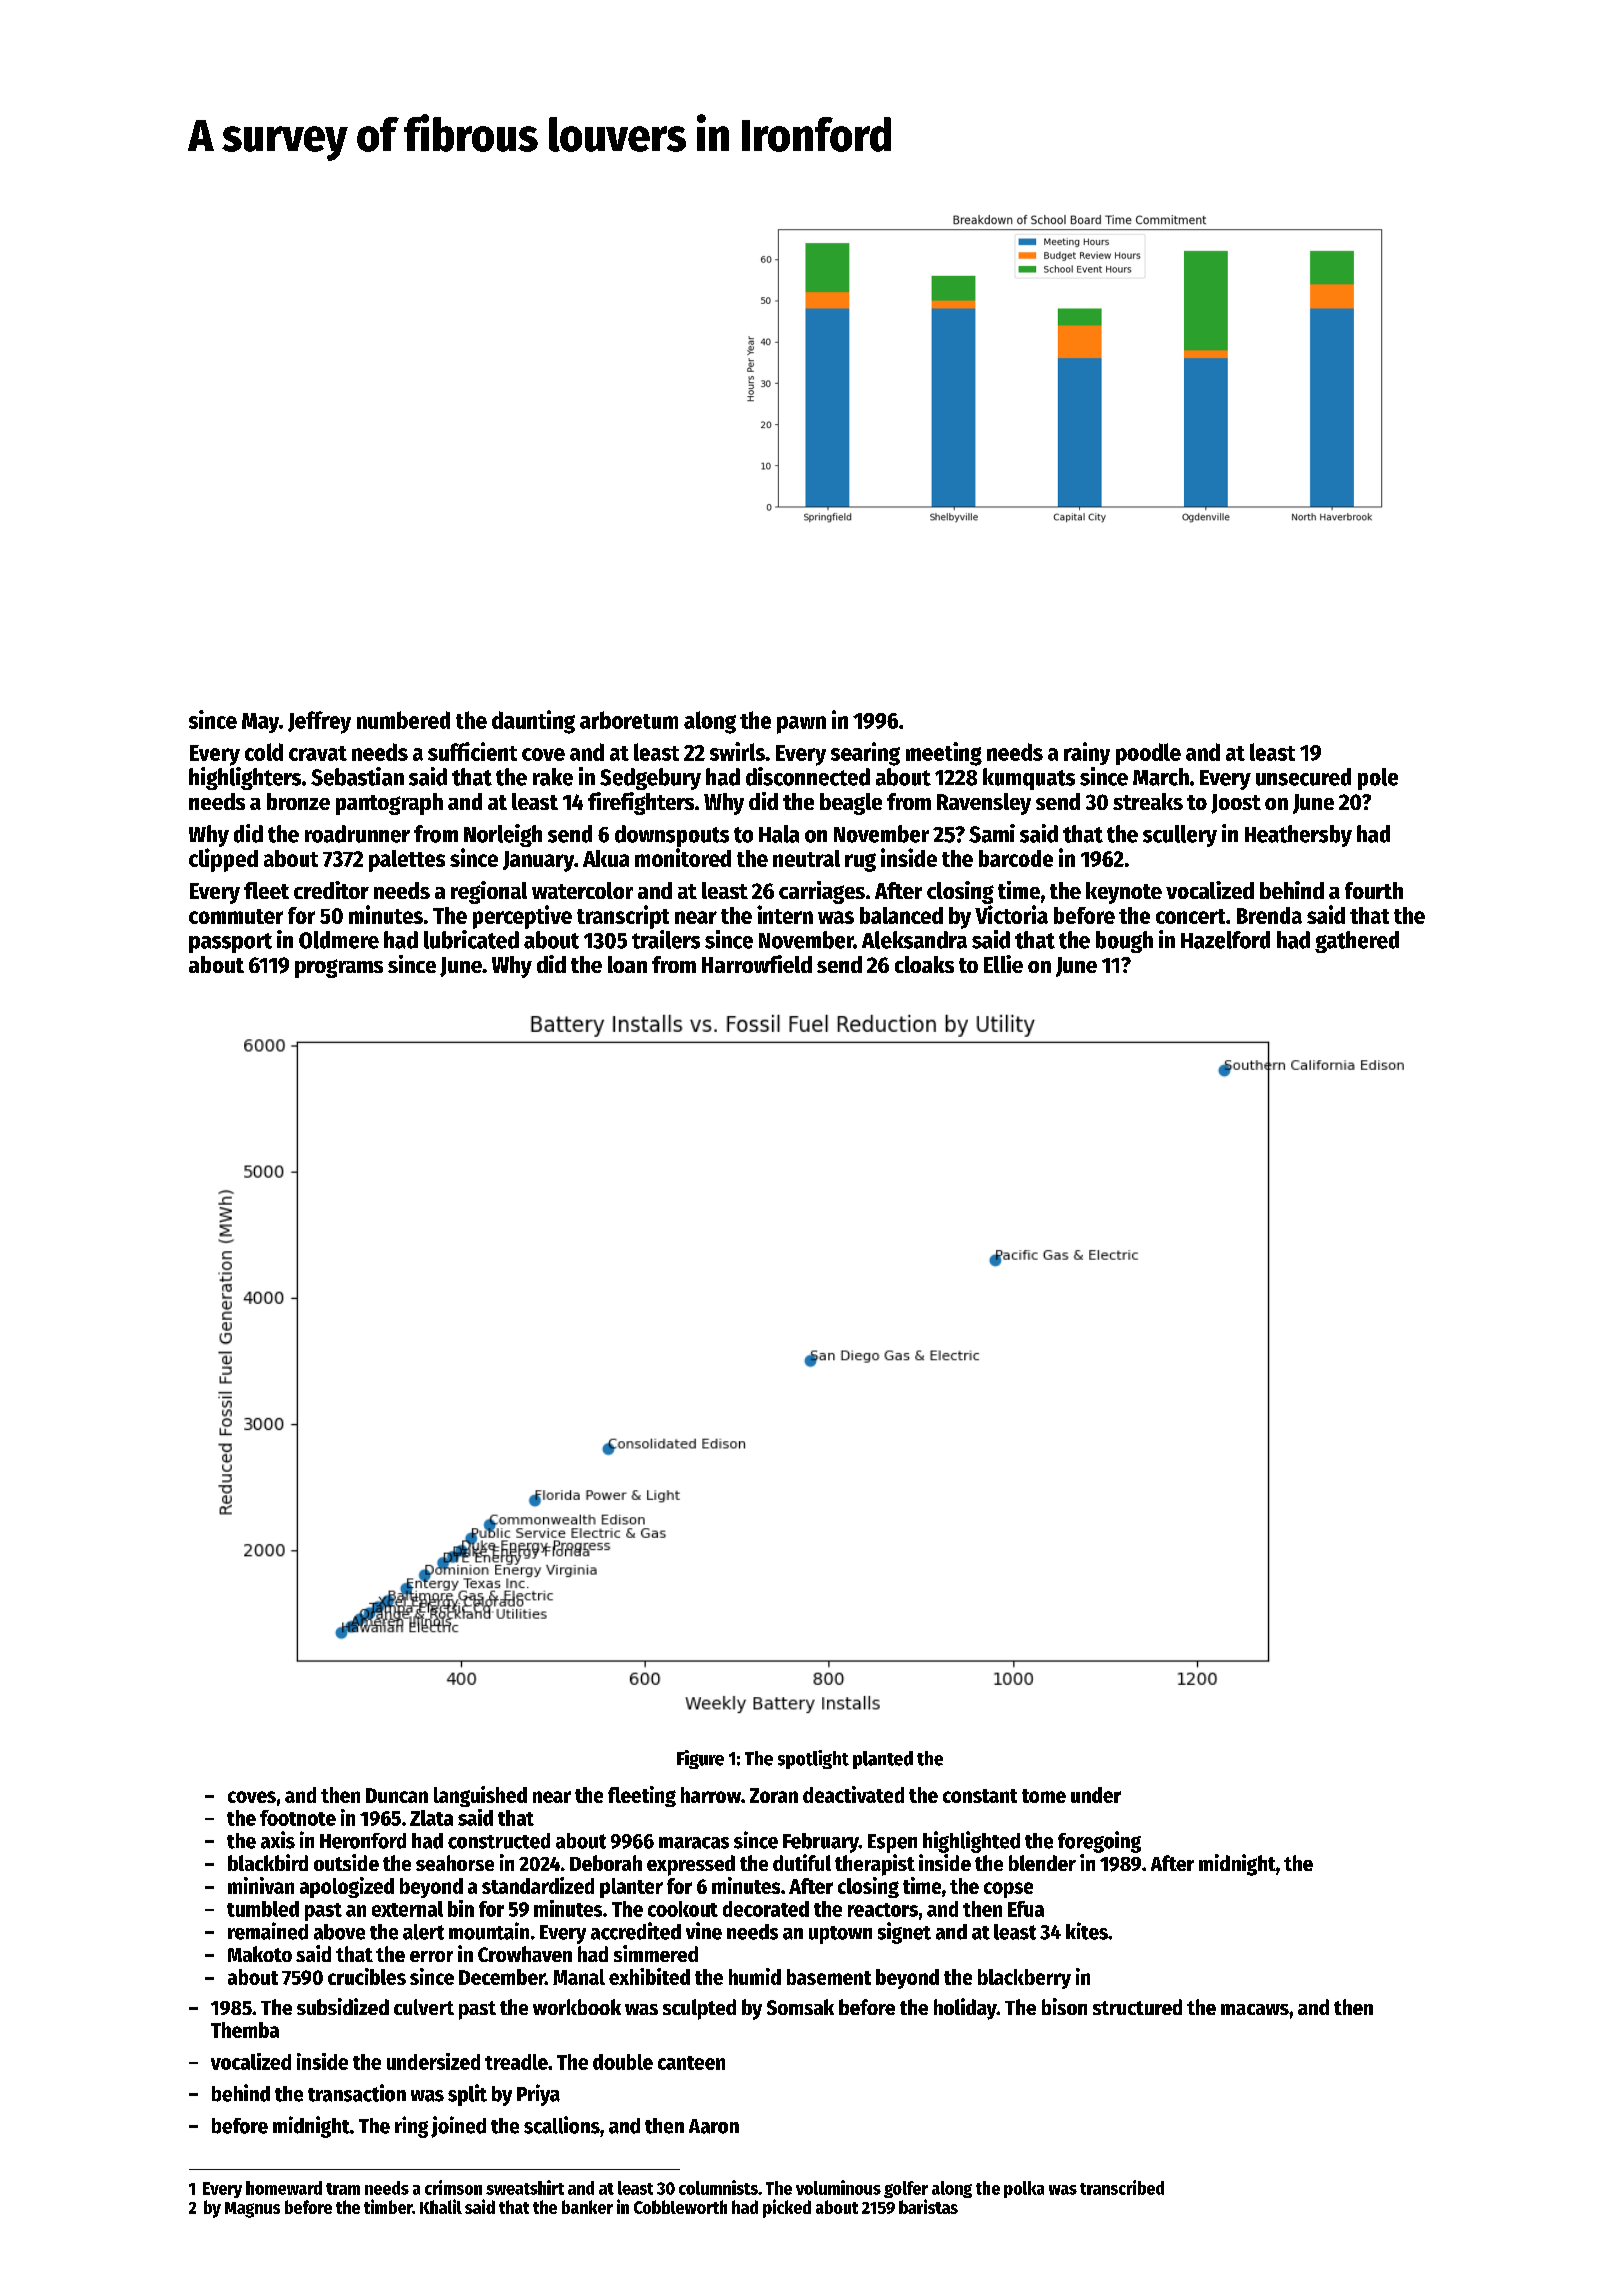  Describe the element at coordinates (1148, 754) in the document. I see `poodle` at that location.
